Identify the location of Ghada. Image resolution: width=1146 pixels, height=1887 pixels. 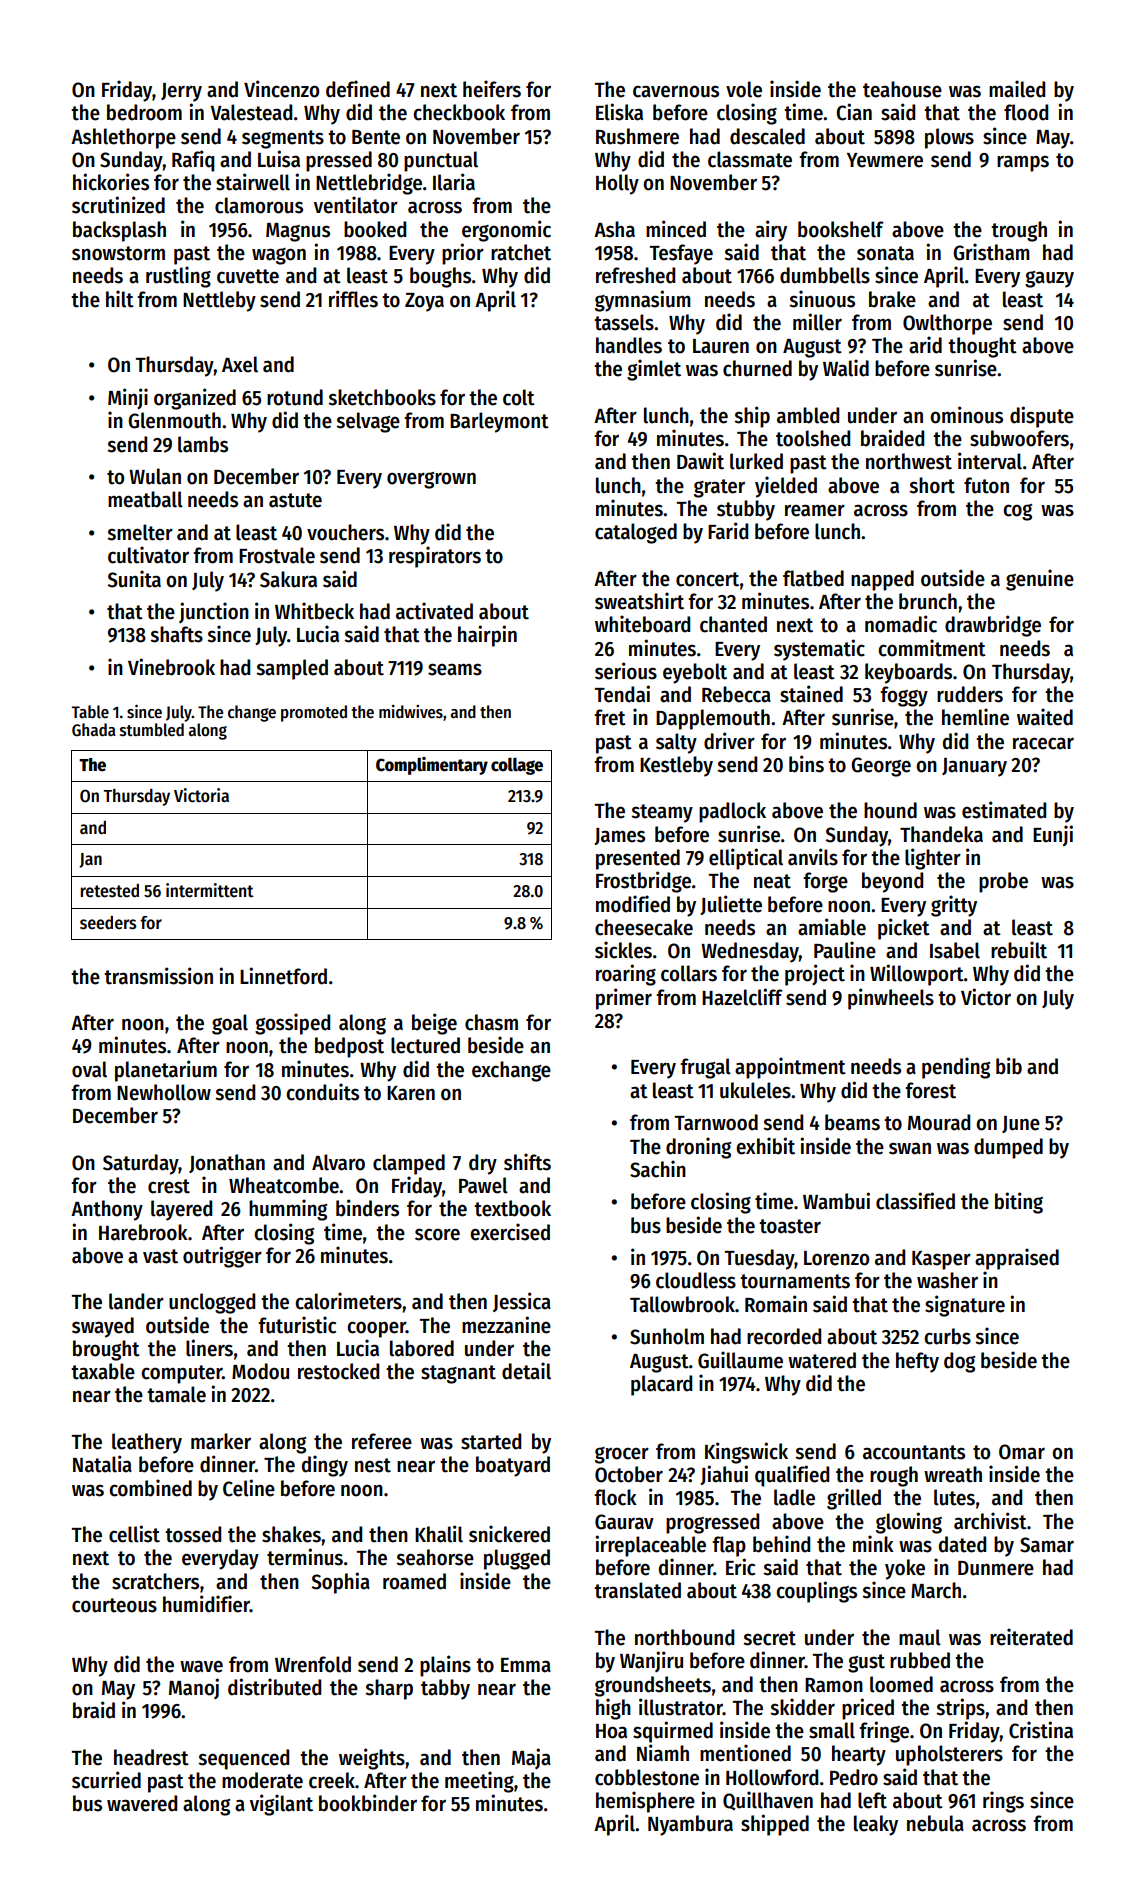
(93, 730).
